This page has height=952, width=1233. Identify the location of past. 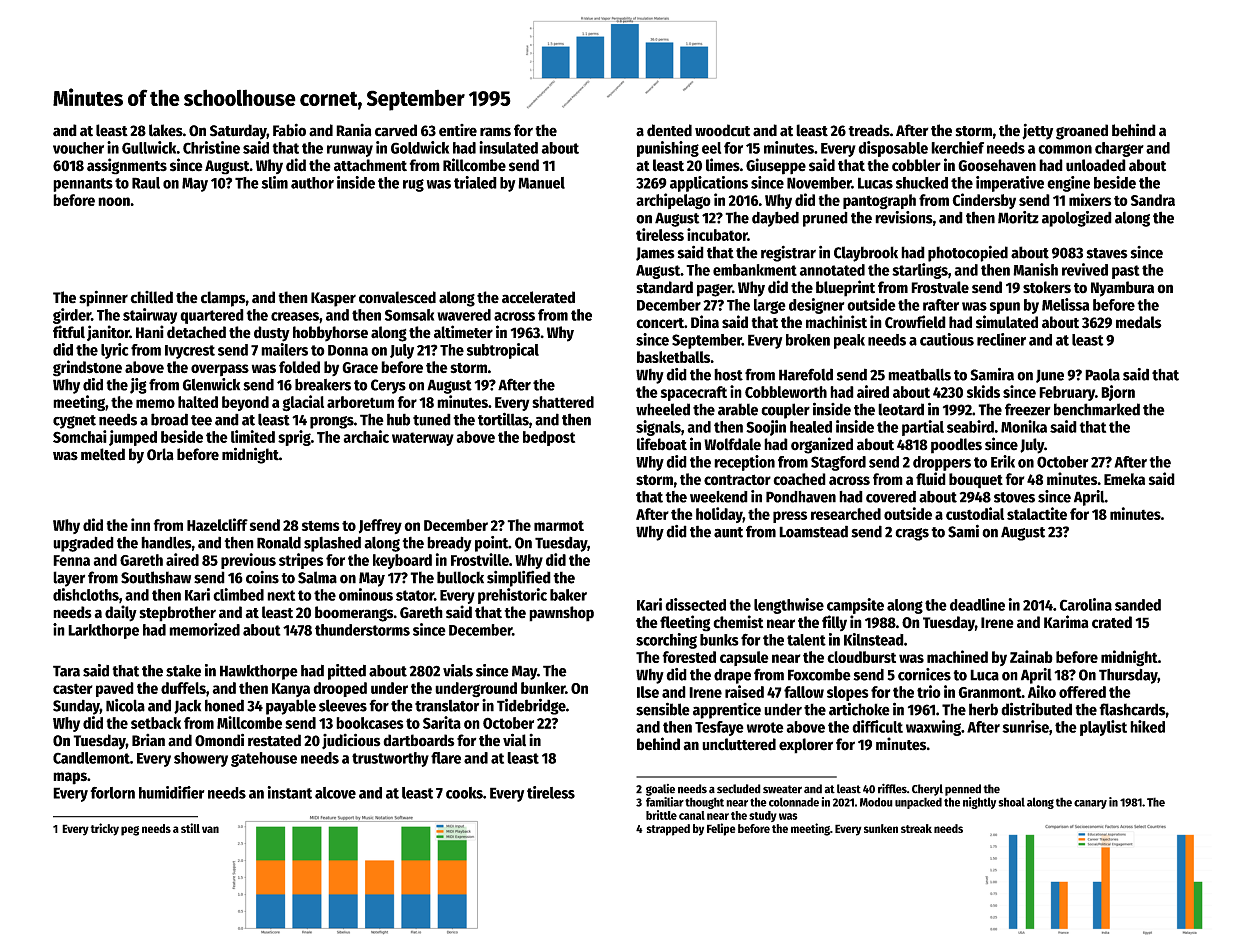
(1126, 272).
